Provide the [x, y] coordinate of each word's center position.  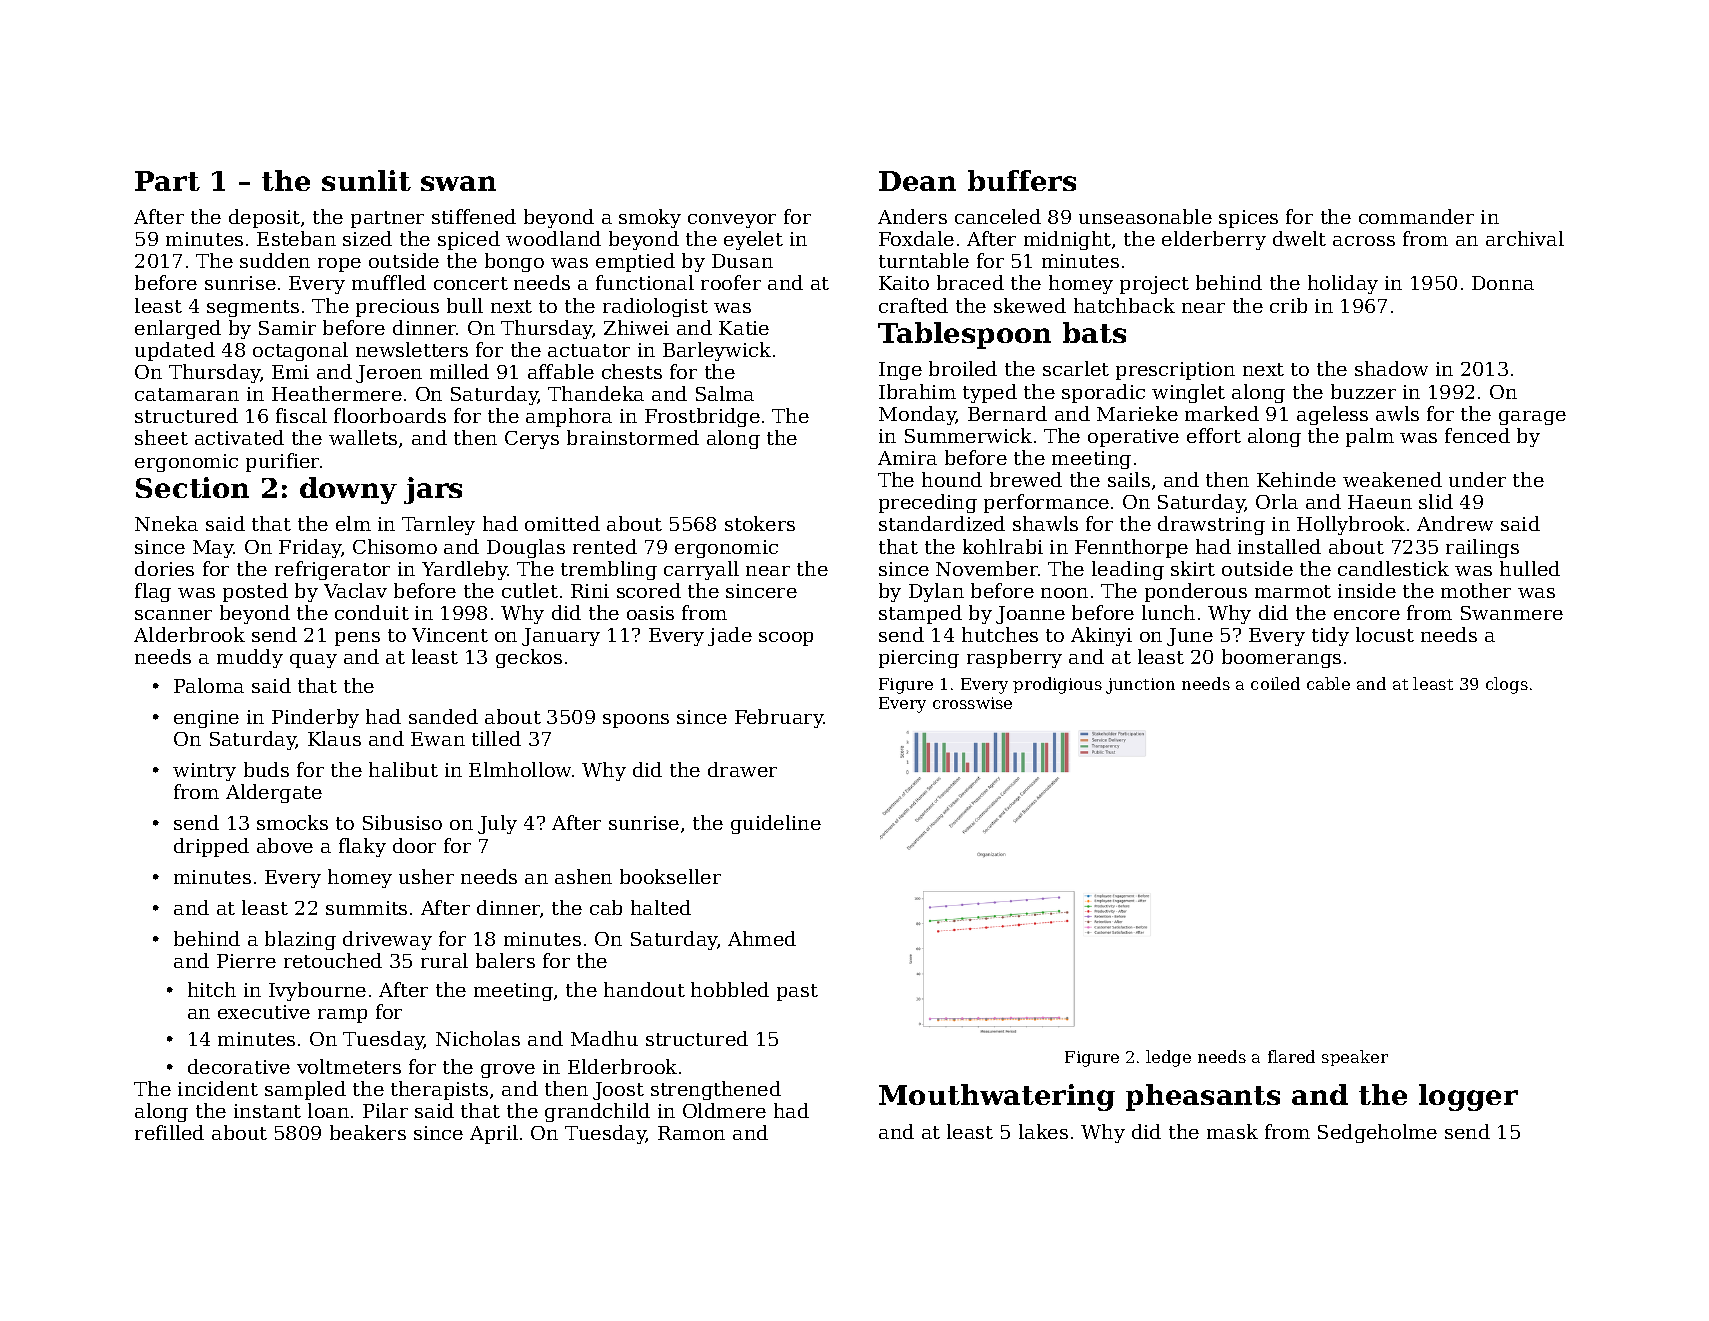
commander [1416, 216]
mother [1476, 590]
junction [1140, 686]
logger [1468, 1097]
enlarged [178, 329]
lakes [1043, 1131]
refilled [169, 1132]
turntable [924, 260]
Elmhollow [520, 769]
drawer [742, 769]
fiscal [301, 415]
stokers [760, 523]
